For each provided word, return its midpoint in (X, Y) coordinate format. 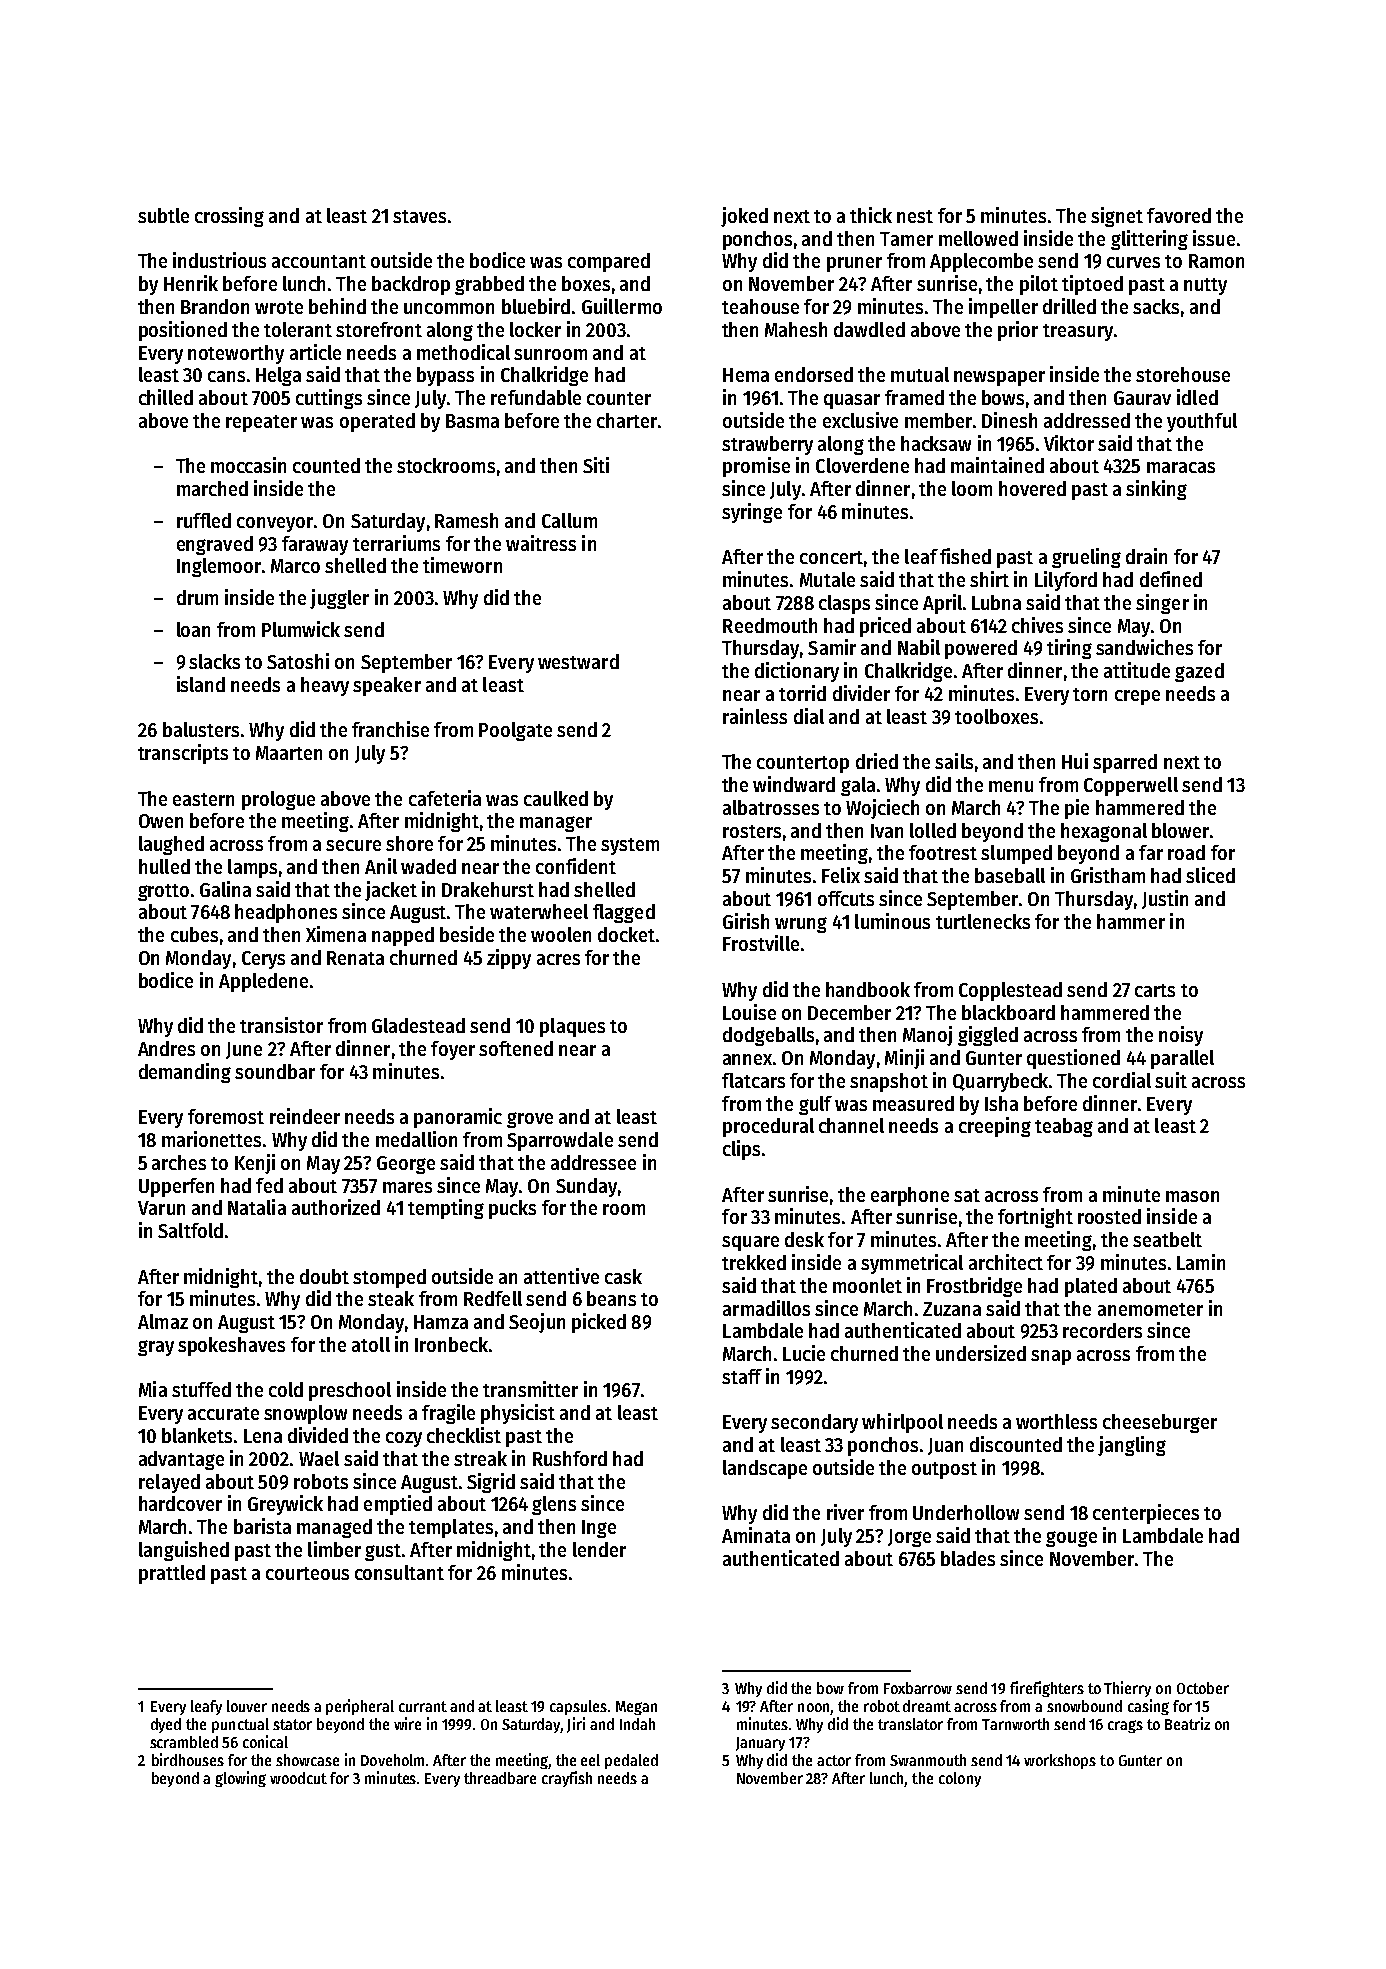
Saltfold (190, 1230)
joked (744, 217)
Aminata (756, 1535)
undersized (981, 1353)
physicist (518, 1414)
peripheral (360, 1707)
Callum (569, 520)
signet (1117, 217)
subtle (163, 215)
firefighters (1047, 1689)
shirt (989, 579)
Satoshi (298, 661)
